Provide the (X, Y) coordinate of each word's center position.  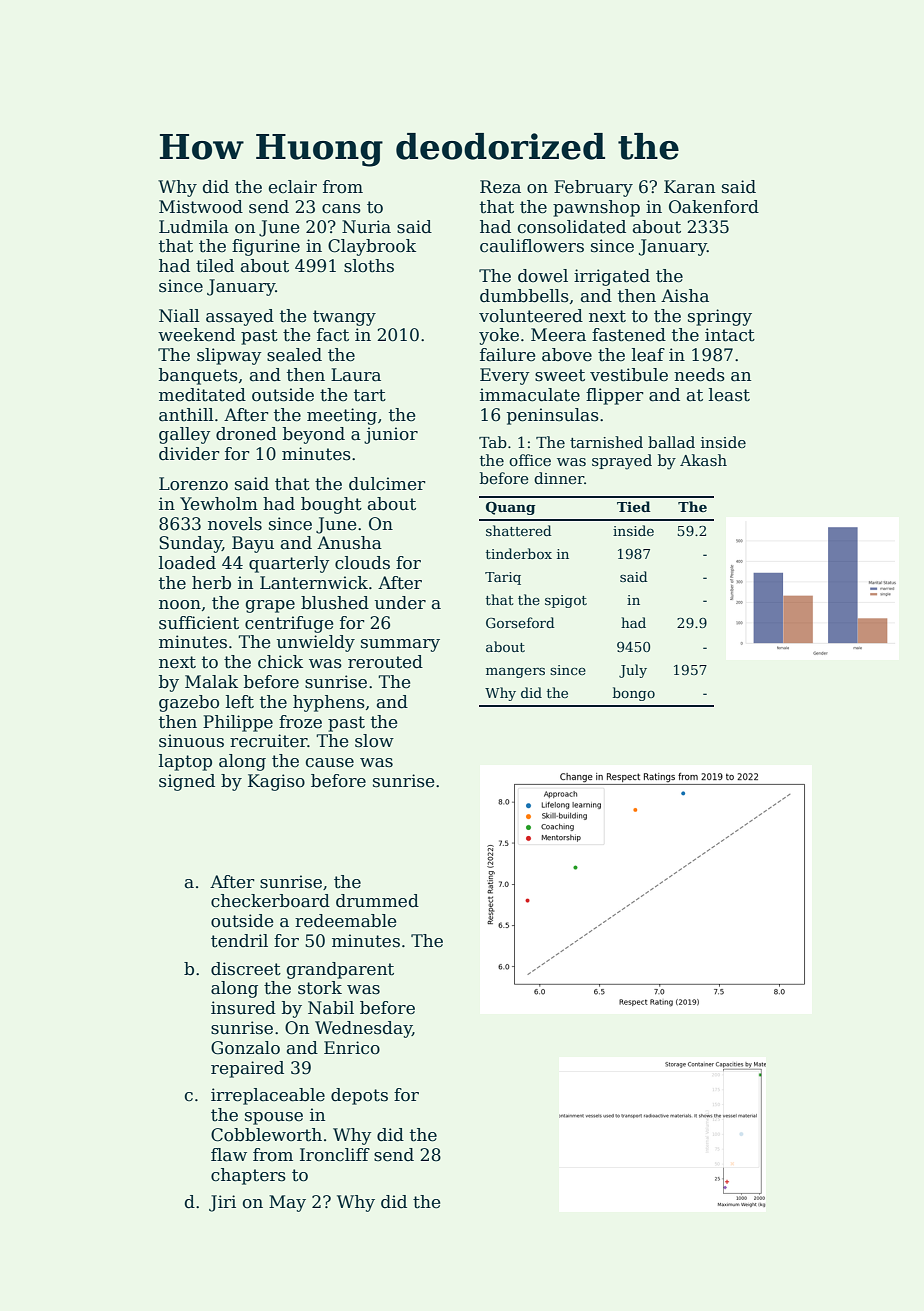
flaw (229, 1155)
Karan (689, 187)
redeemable (345, 921)
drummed (377, 901)
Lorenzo (193, 484)
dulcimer (387, 484)
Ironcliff (335, 1155)
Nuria (366, 227)
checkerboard (270, 901)
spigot (566, 601)
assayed (240, 317)
